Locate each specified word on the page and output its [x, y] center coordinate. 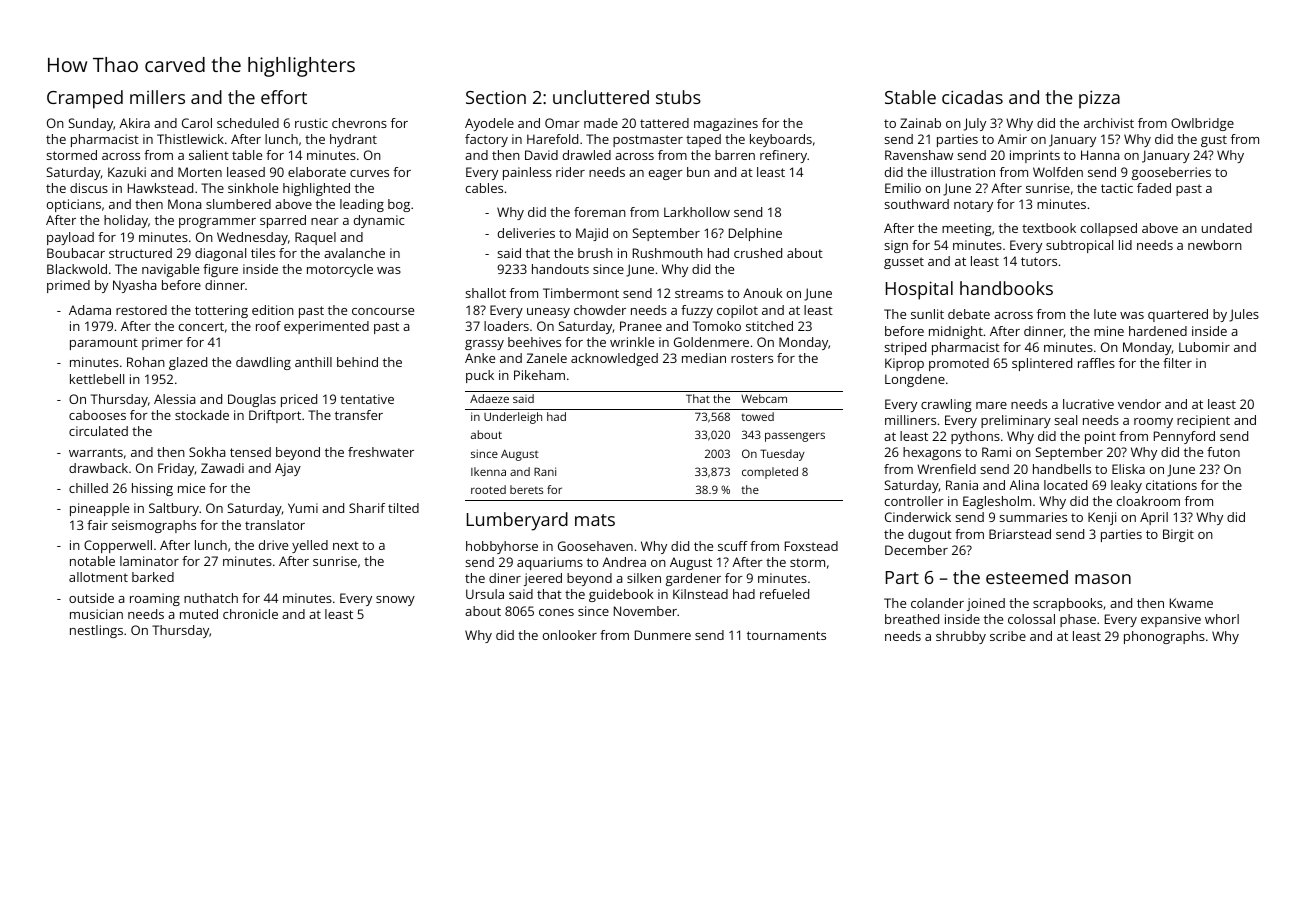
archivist [1109, 123]
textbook [1049, 228]
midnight [956, 332]
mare [991, 405]
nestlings [96, 631]
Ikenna [488, 471]
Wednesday [252, 238]
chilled [88, 488]
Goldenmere [711, 342]
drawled [587, 155]
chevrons [359, 123]
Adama [90, 310]
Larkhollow [697, 212]
